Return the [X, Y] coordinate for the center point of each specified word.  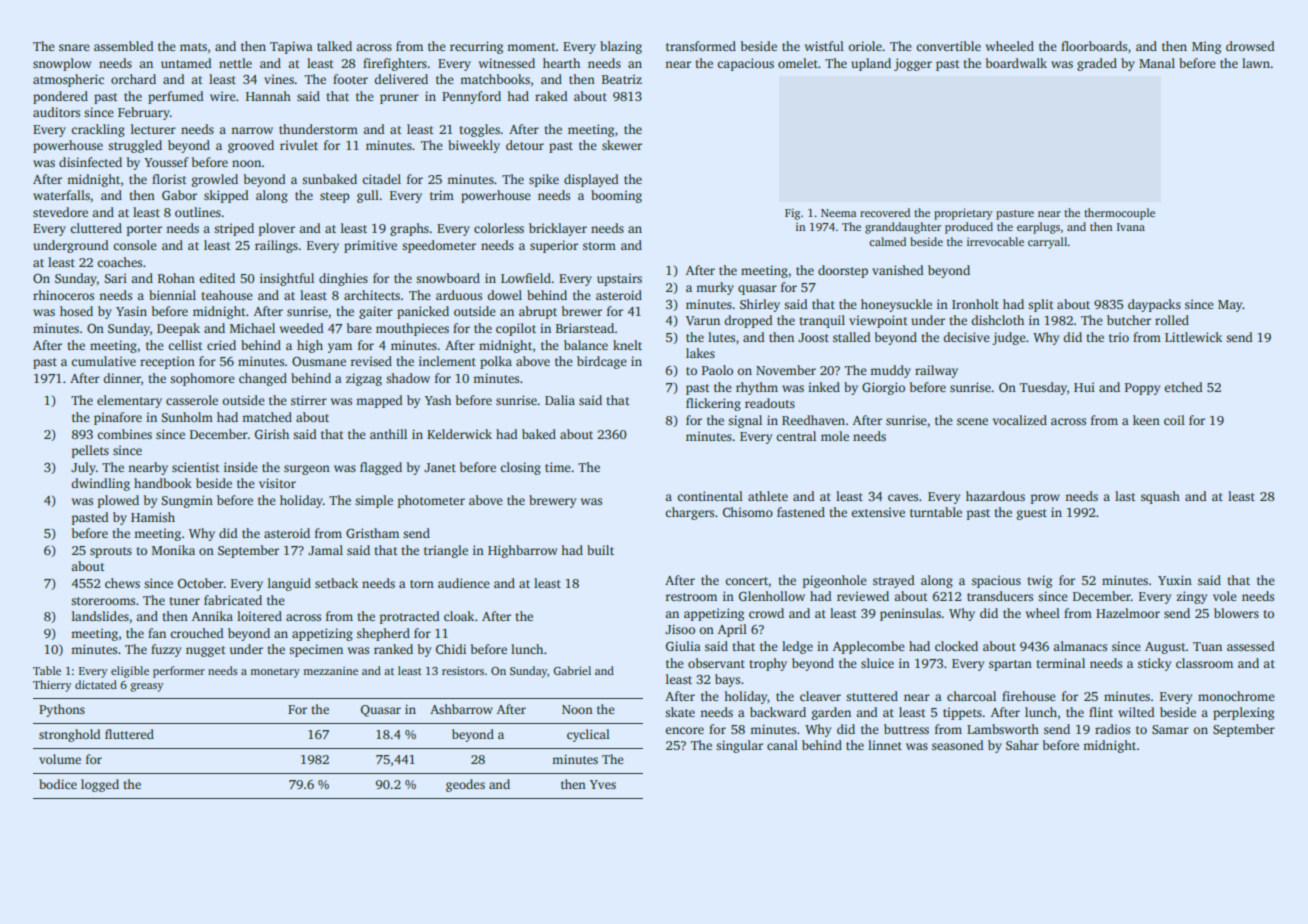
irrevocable [995, 241]
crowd [766, 613]
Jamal [325, 550]
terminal [1060, 663]
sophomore [202, 379]
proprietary [963, 214]
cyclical [588, 735]
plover [276, 229]
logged [100, 785]
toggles [480, 130]
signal [745, 421]
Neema [839, 213]
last [1125, 496]
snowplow [62, 64]
